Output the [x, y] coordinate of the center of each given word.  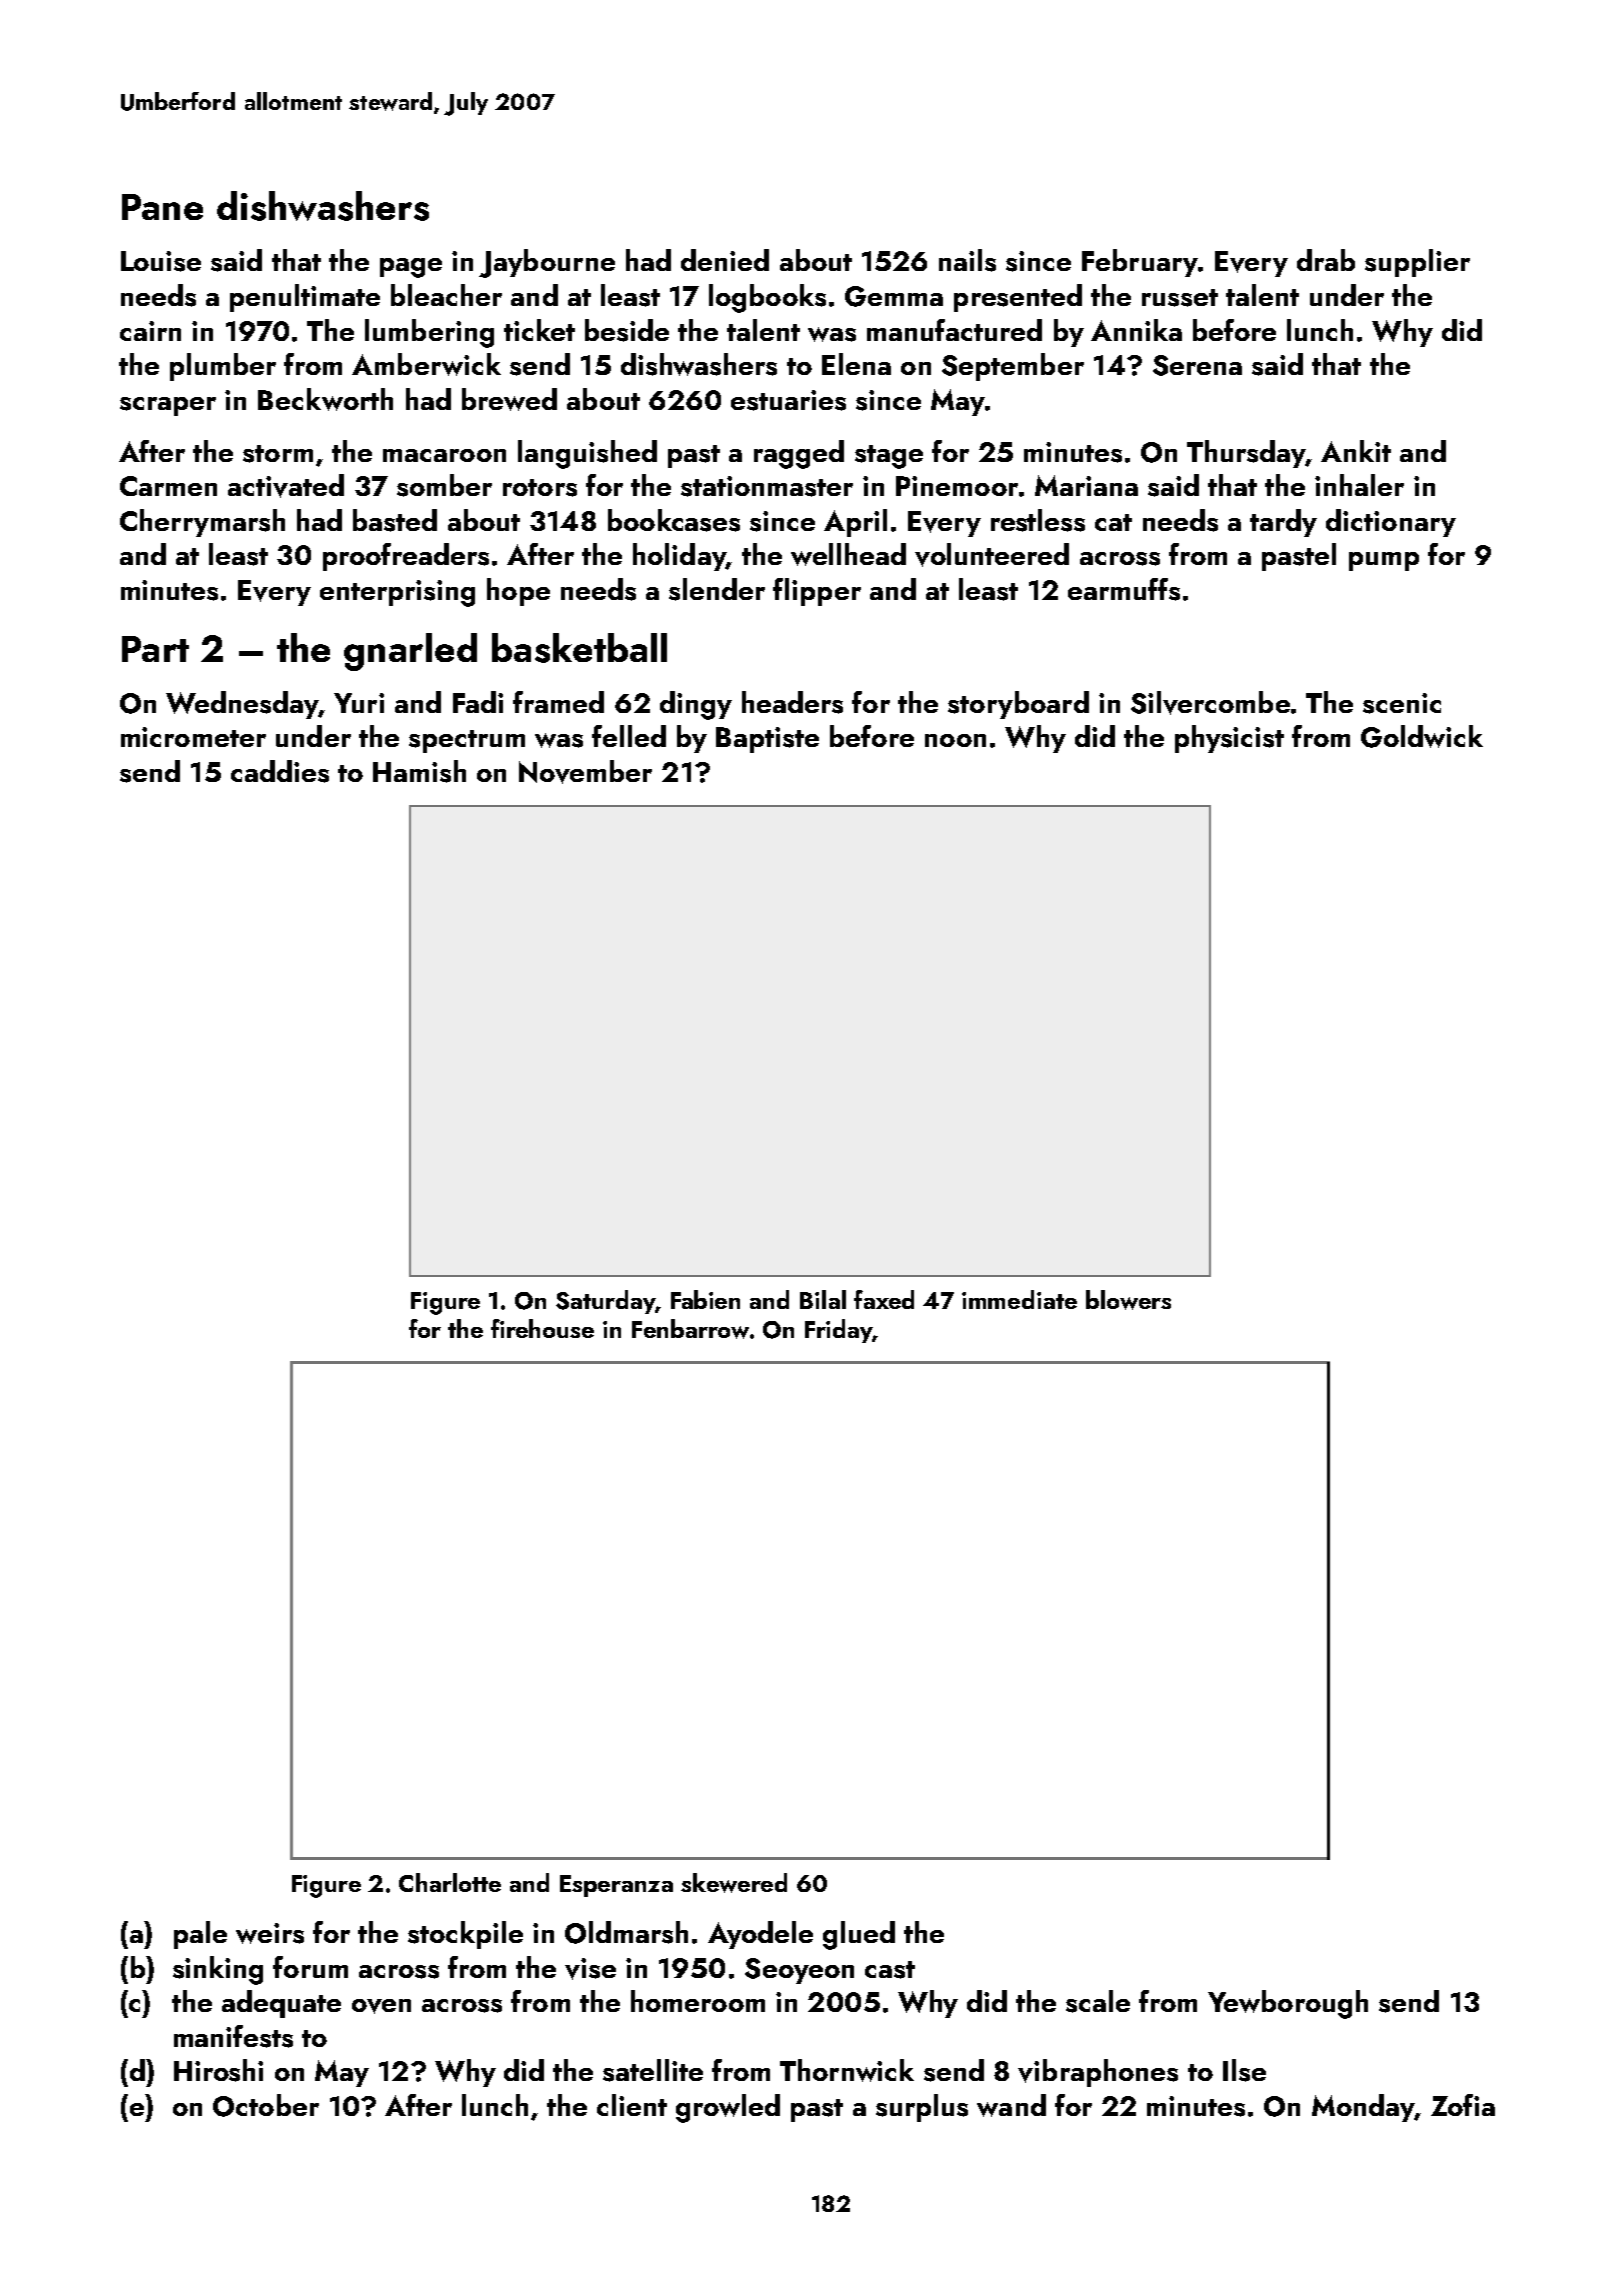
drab [1326, 260]
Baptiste [767, 740]
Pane [162, 207]
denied [725, 260]
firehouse [542, 1328]
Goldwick [1422, 736]
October [266, 2105]
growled [728, 2108]
